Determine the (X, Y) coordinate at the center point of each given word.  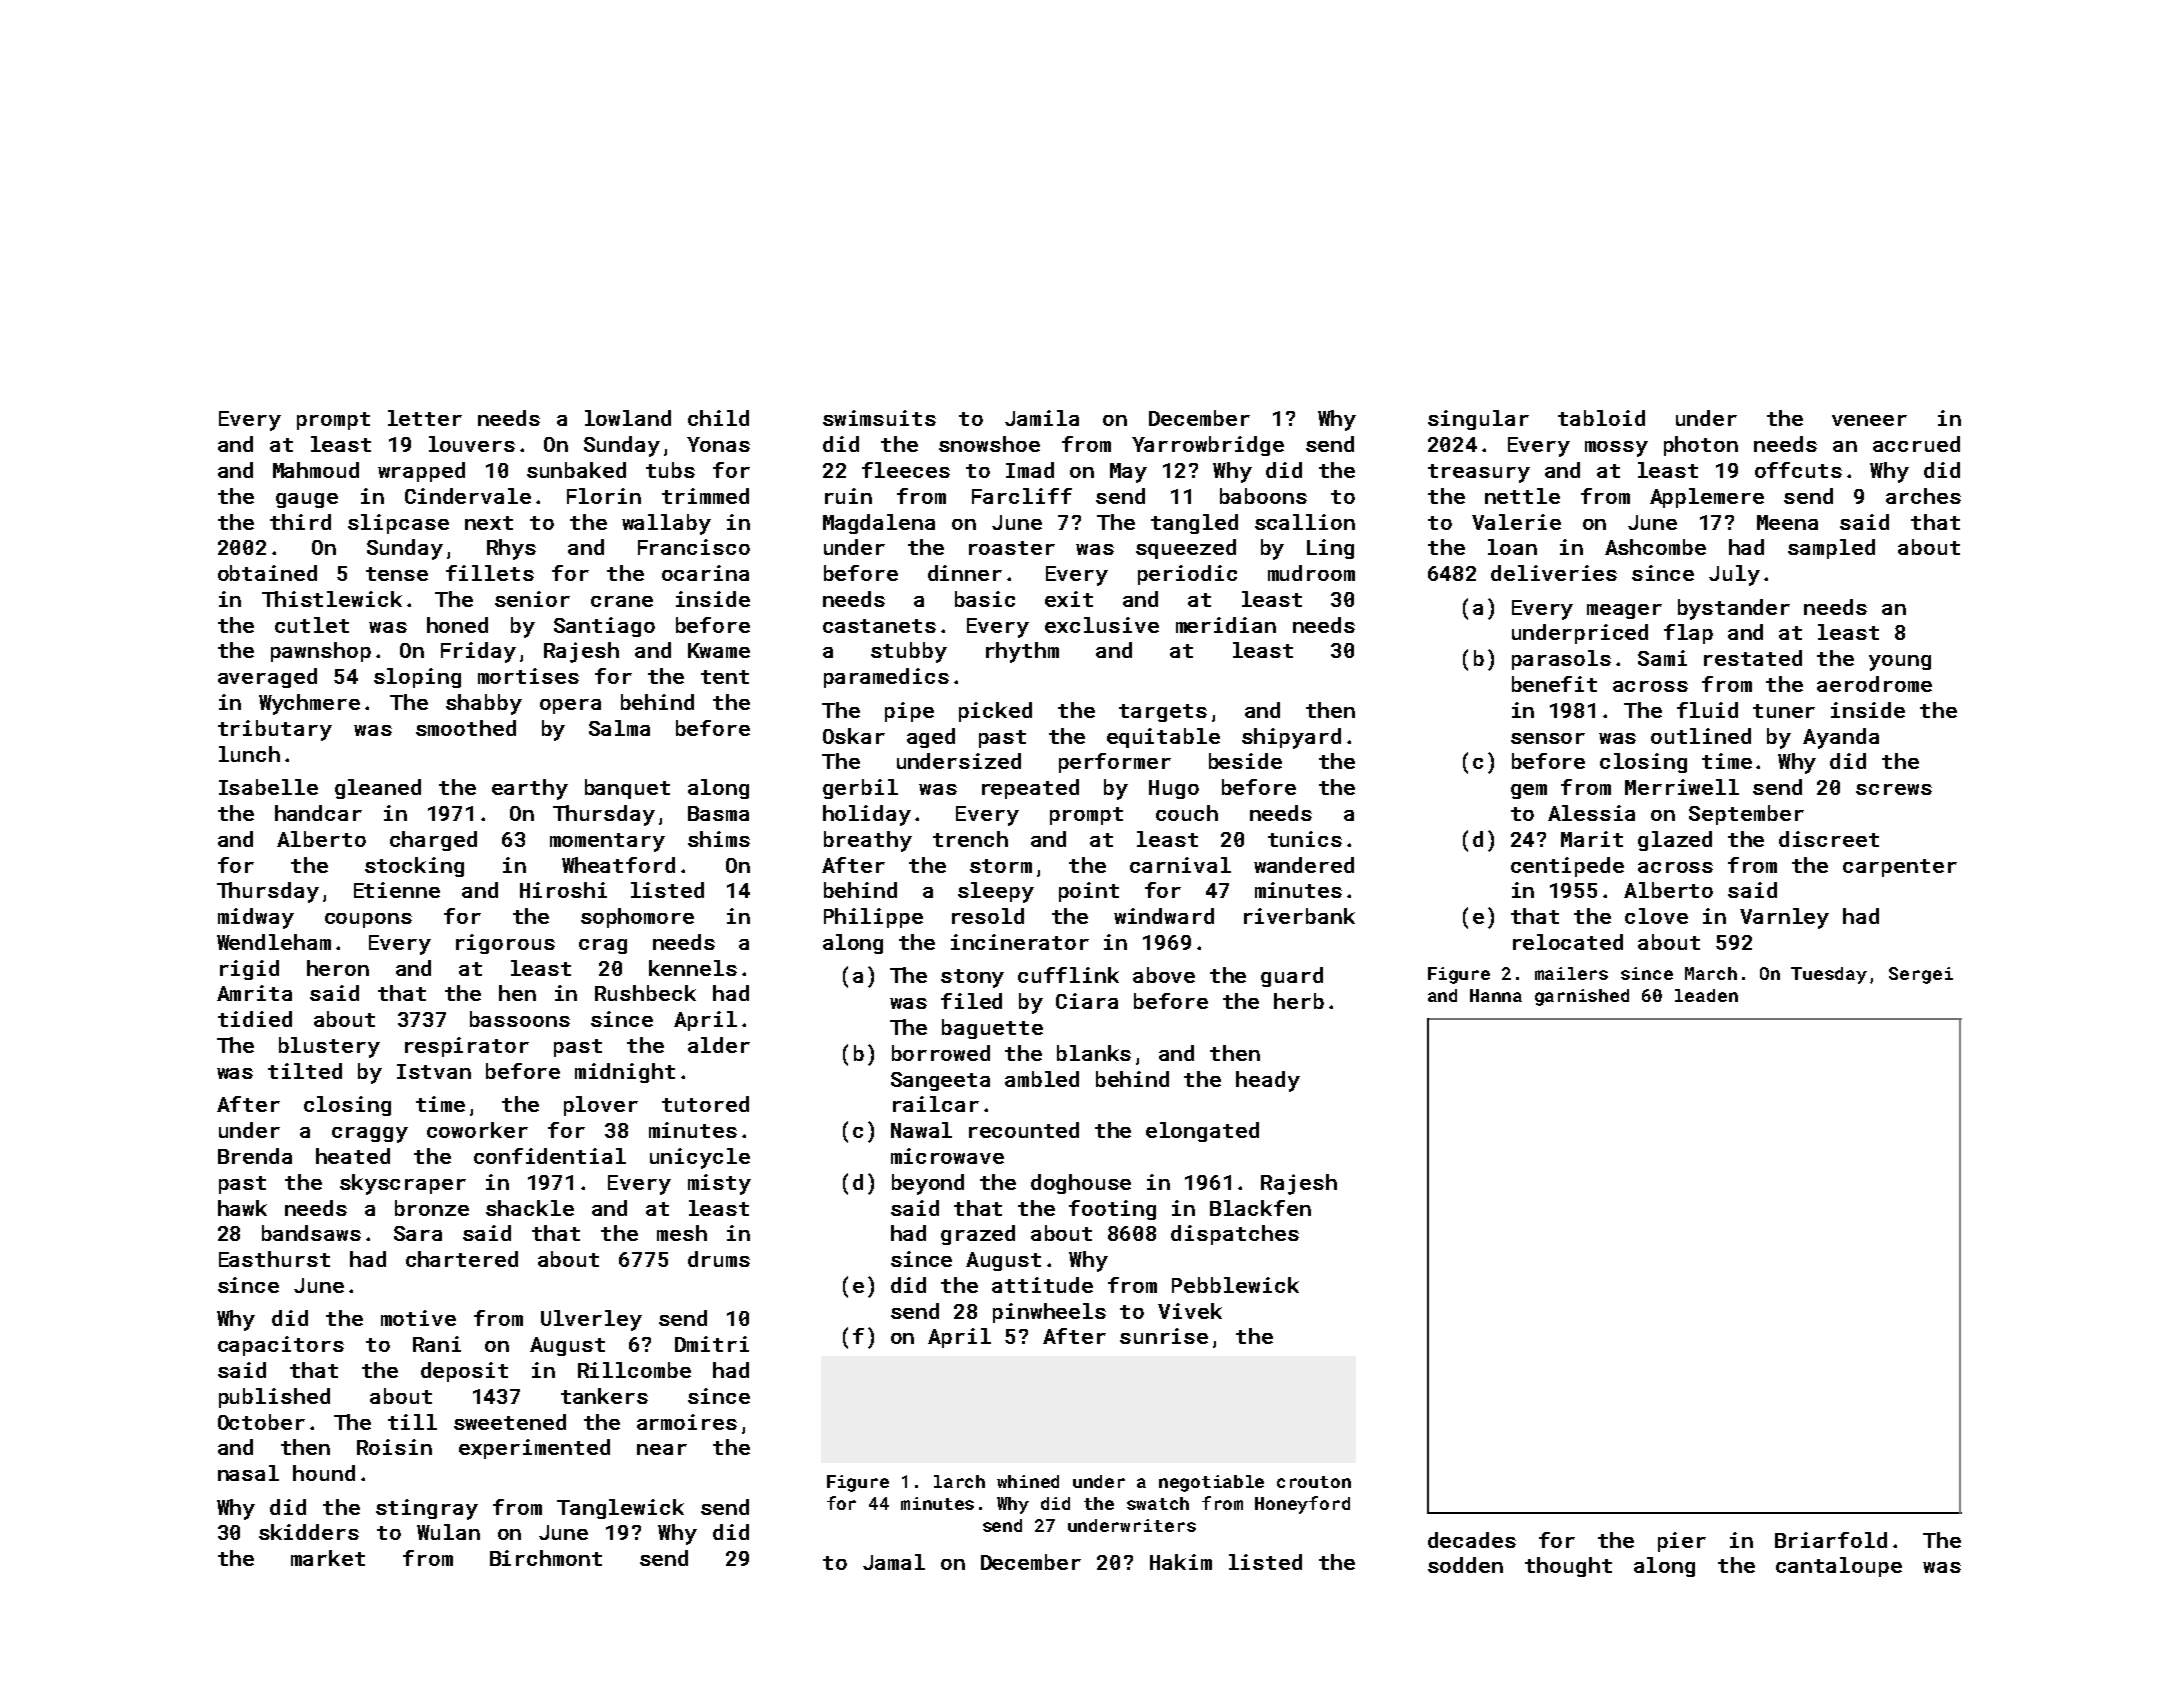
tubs (670, 470)
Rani (437, 1344)
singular (1478, 420)
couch (1187, 813)
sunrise (1164, 1336)
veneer (1869, 420)
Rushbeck (645, 993)
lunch (249, 754)
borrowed (941, 1053)
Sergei (1921, 975)
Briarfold (1831, 1540)
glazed (1675, 841)
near (662, 1449)
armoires (687, 1422)
